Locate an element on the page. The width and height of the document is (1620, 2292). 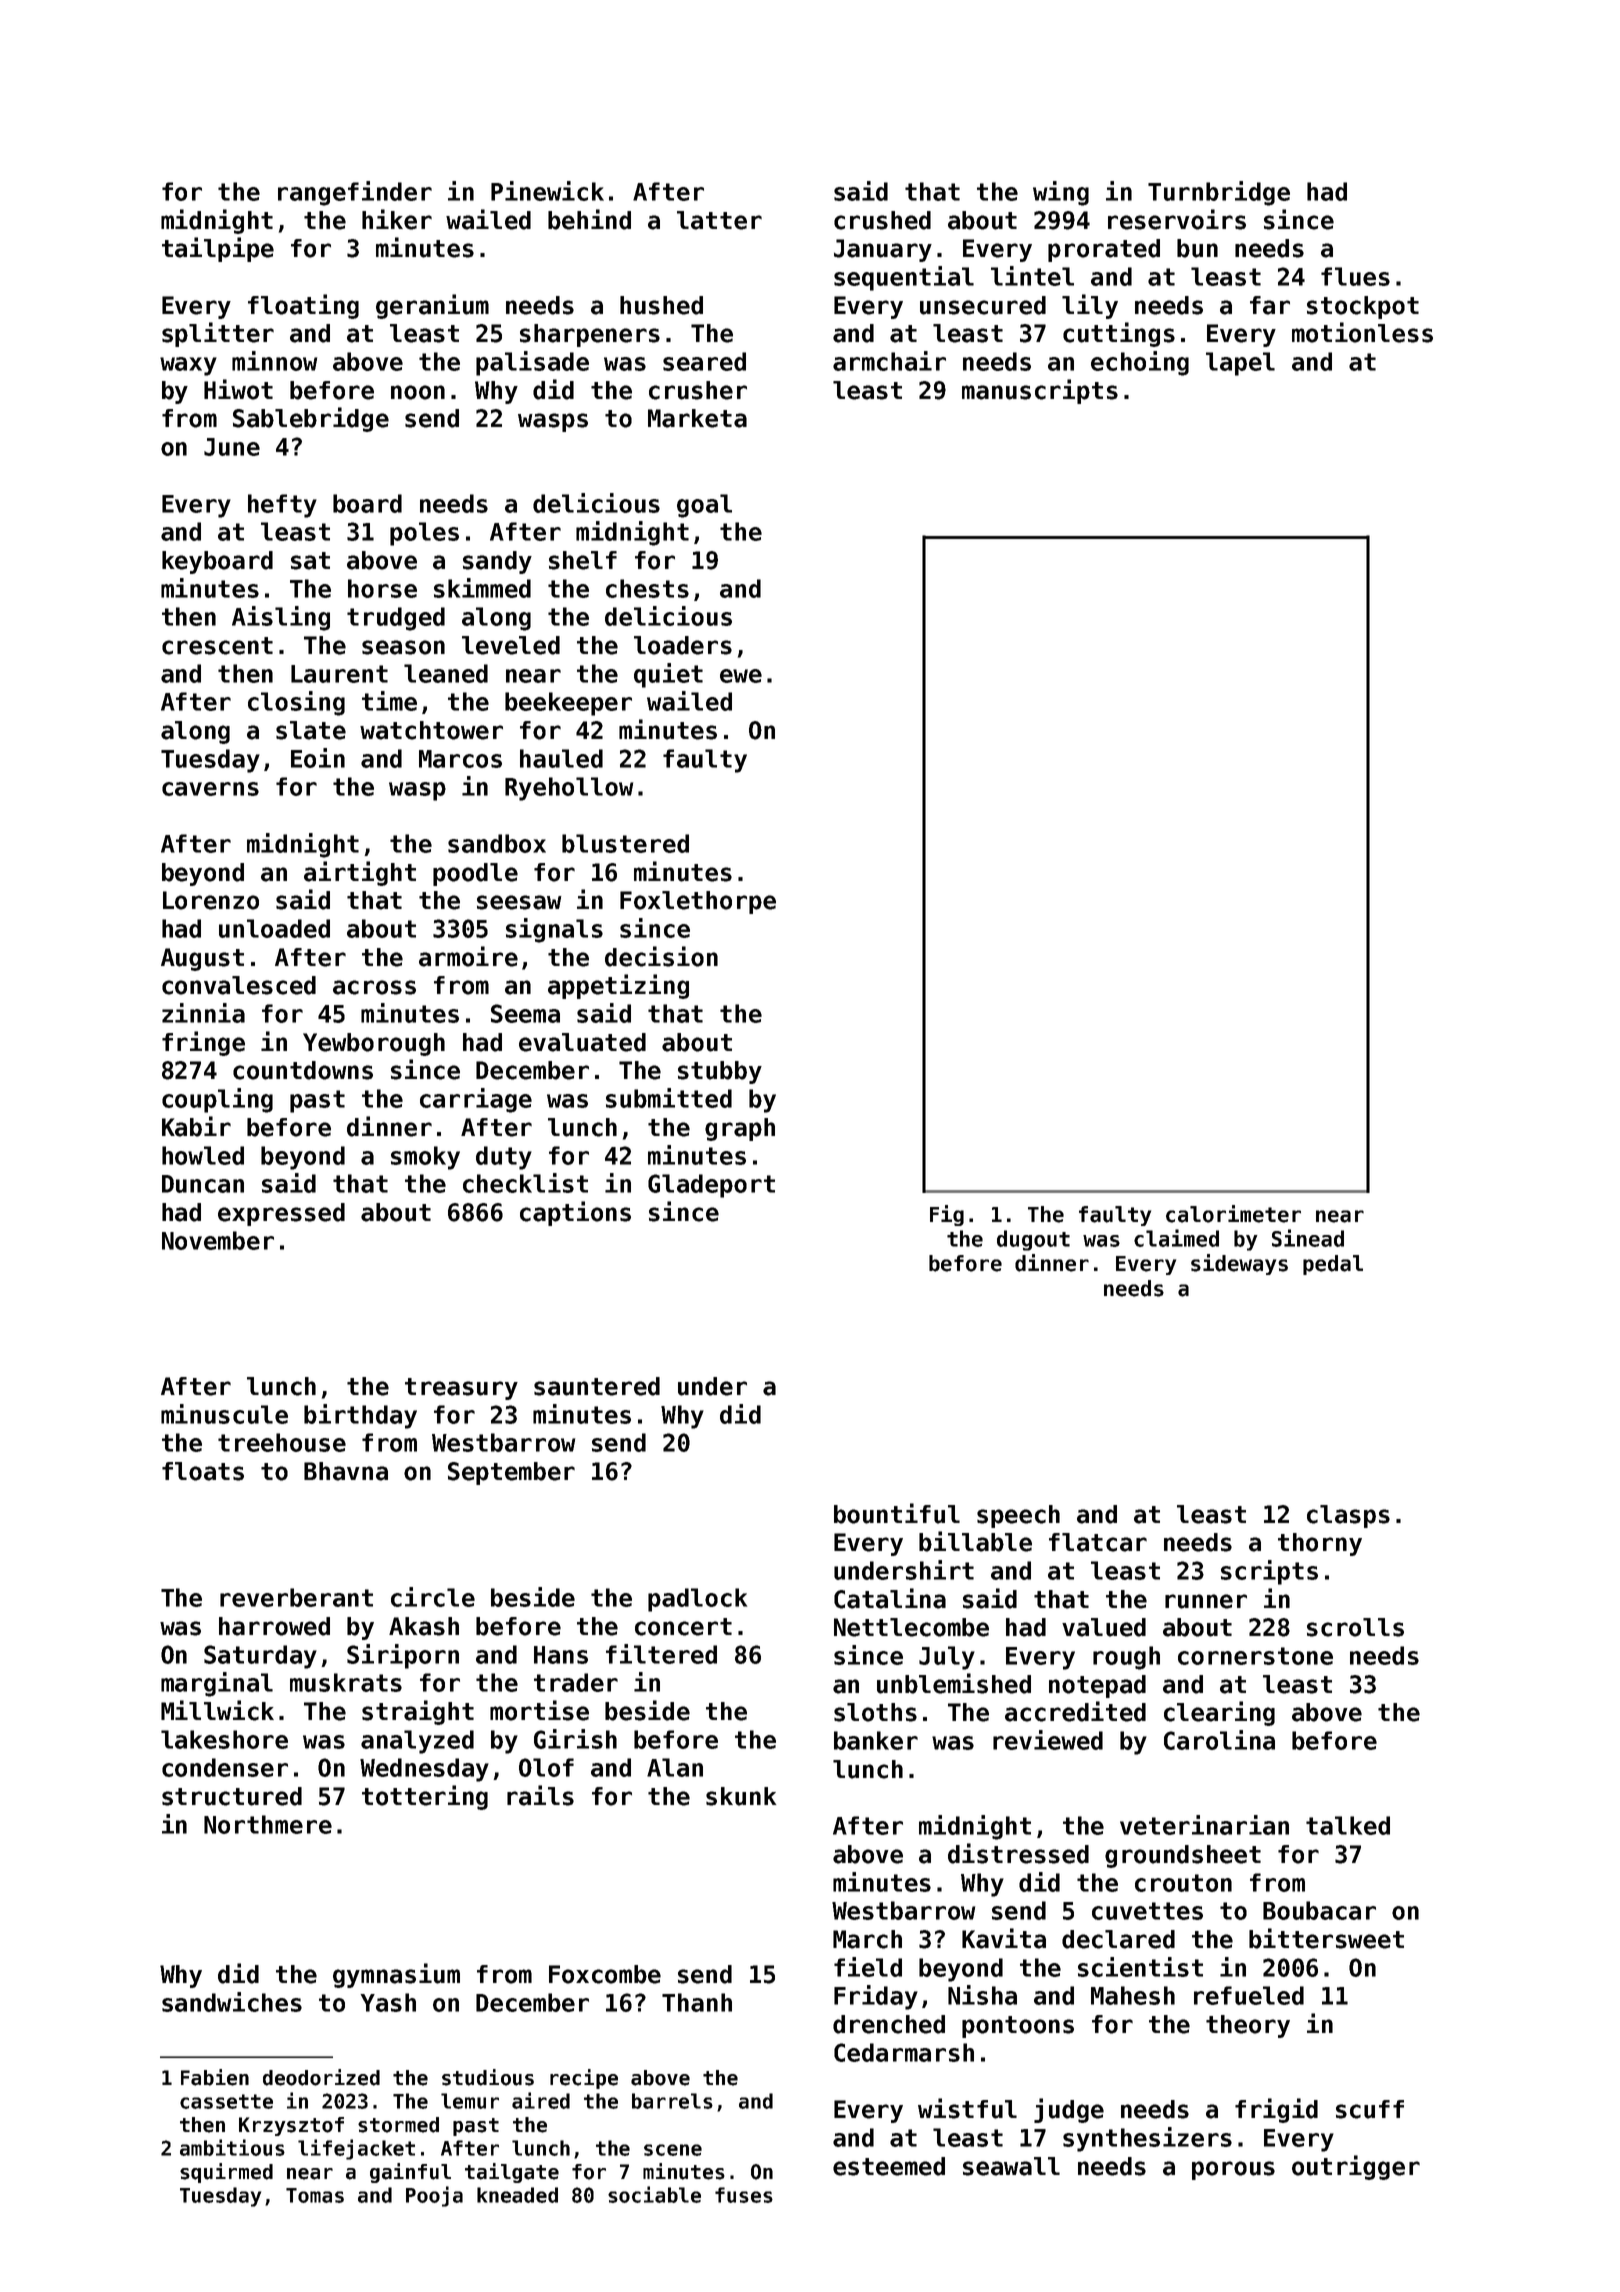
Turnbridge is located at coordinates (1219, 193).
